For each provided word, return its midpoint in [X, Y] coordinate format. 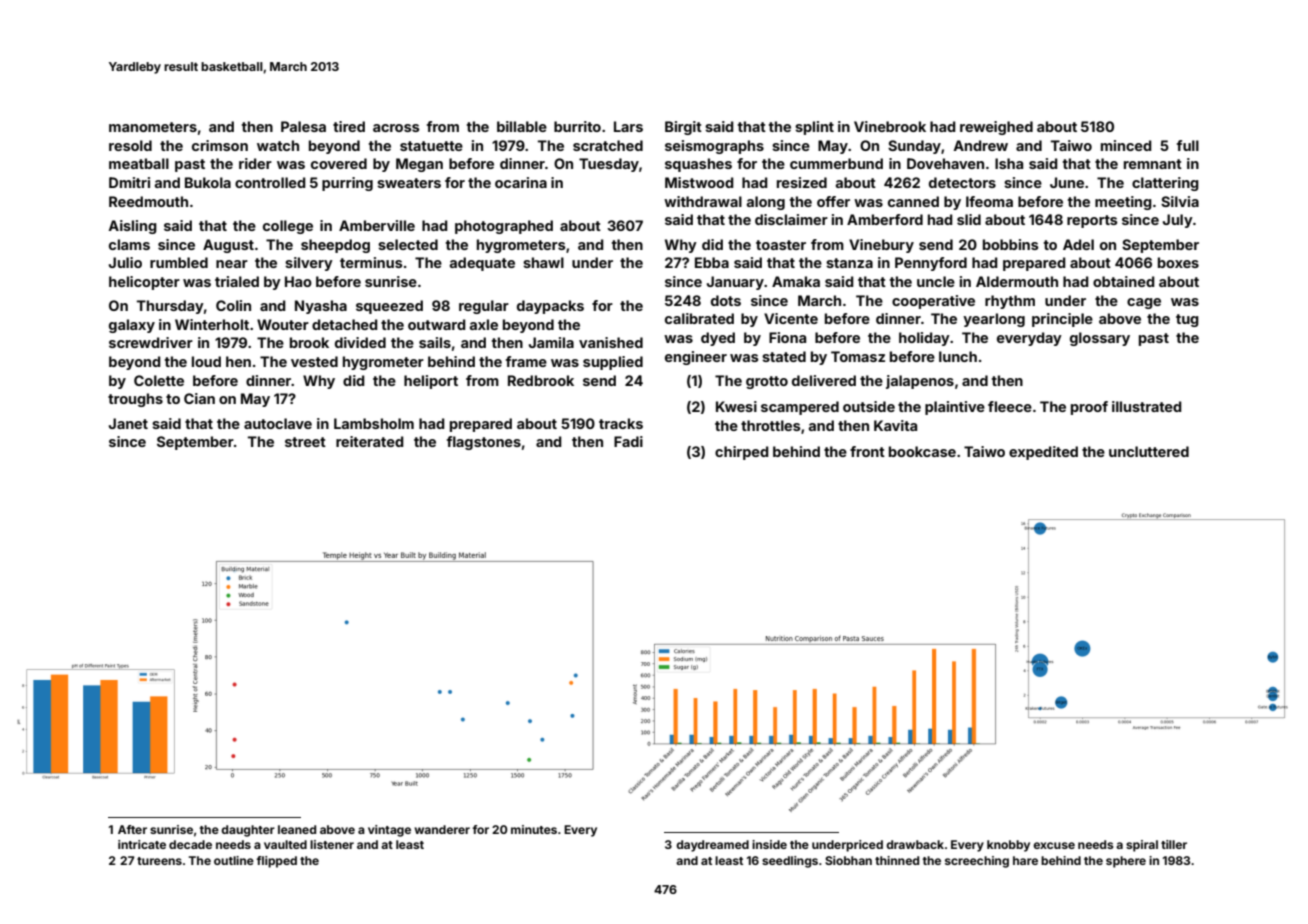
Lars [628, 126]
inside [769, 844]
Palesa [303, 126]
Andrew [980, 145]
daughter [248, 831]
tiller [1174, 844]
